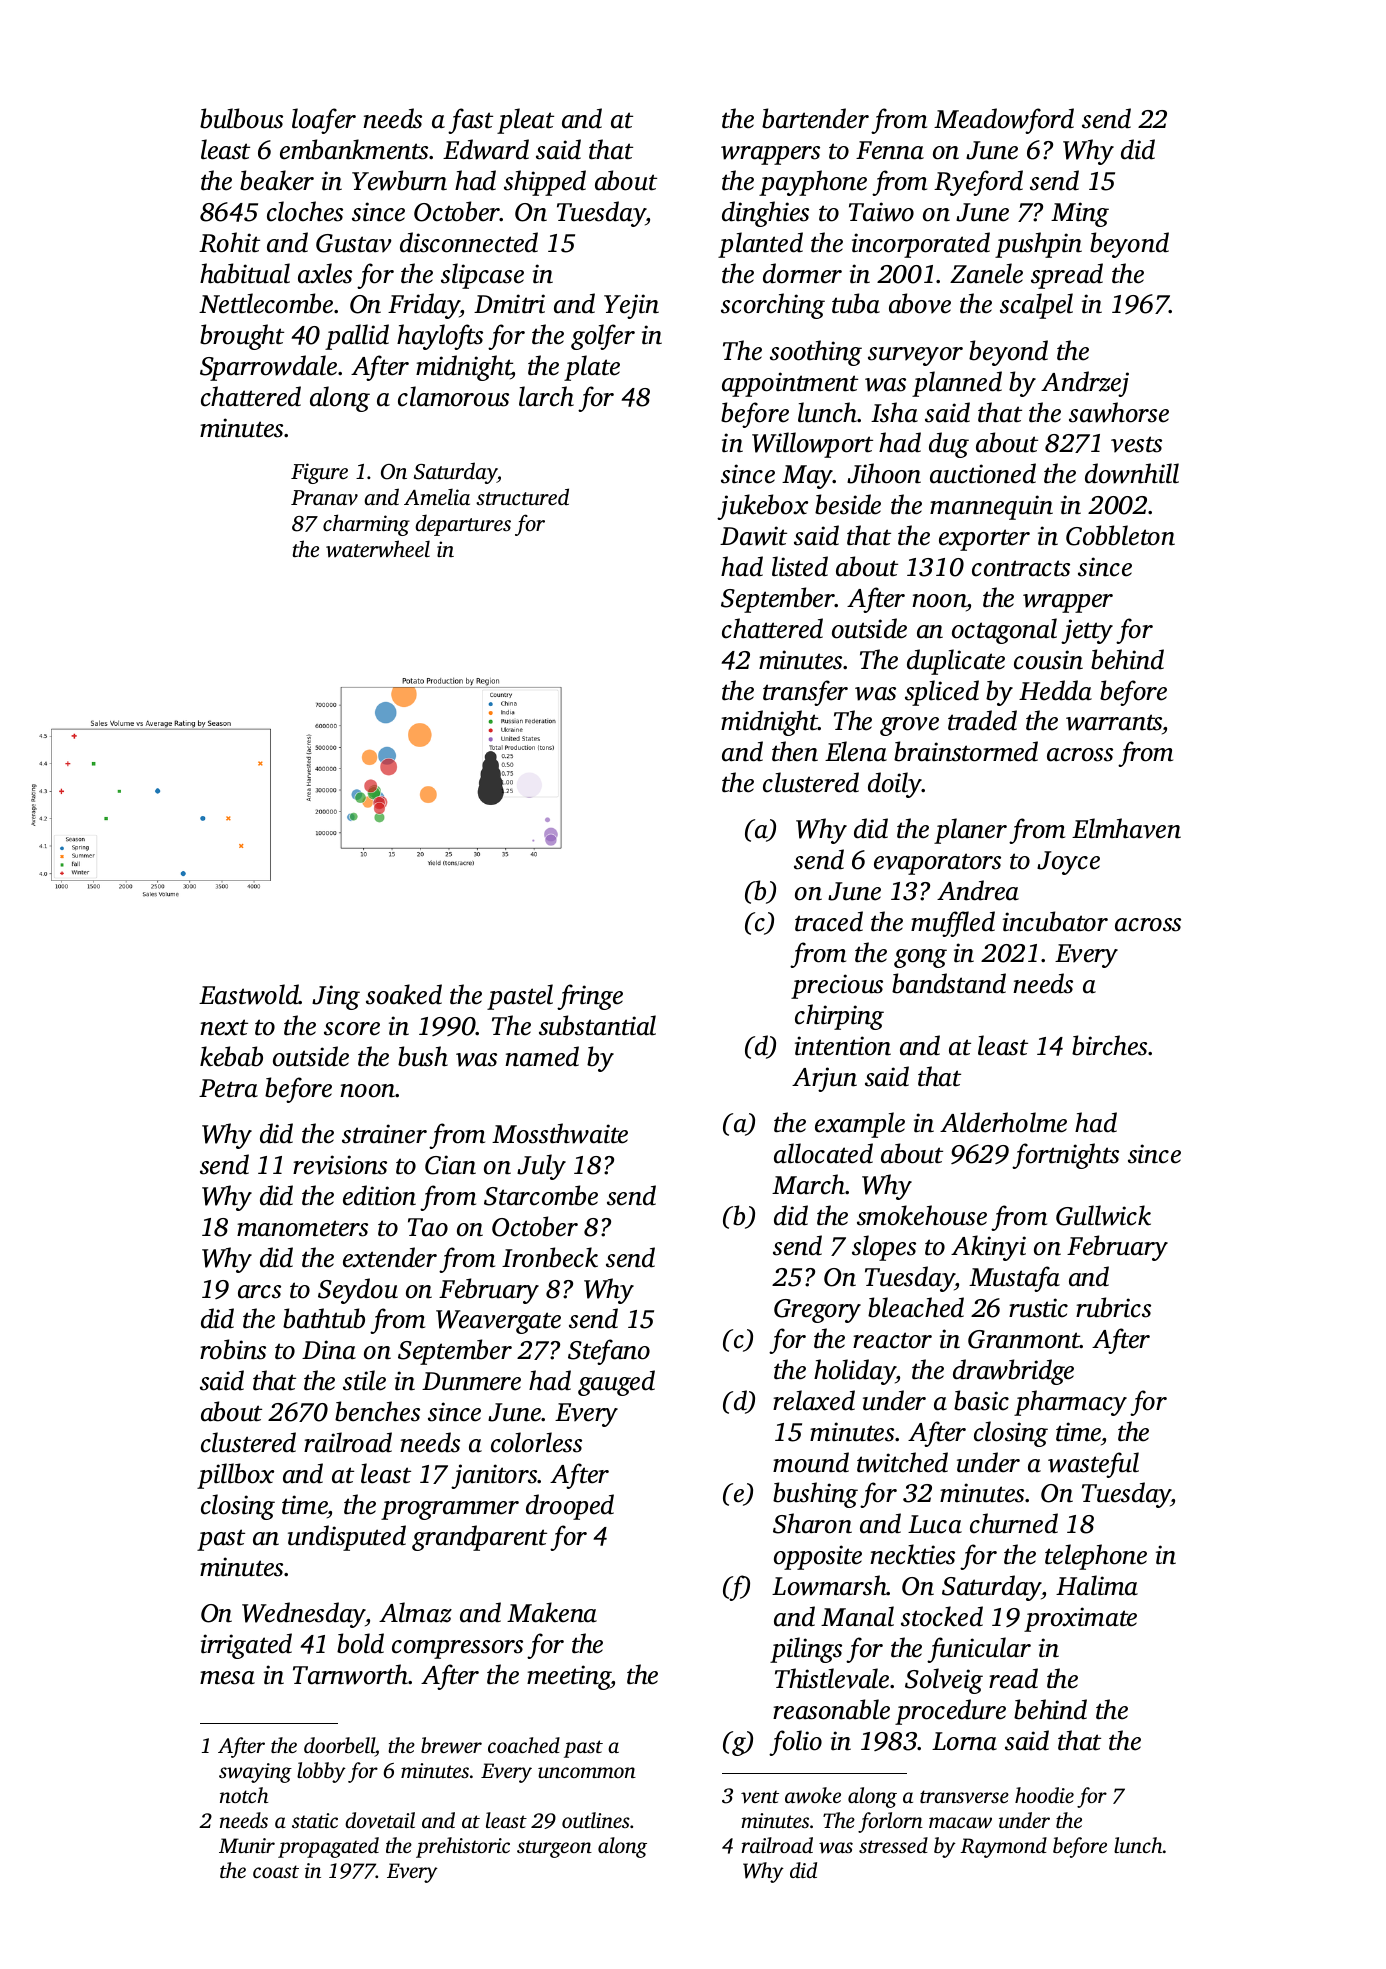 The width and height of the screenshot is (1386, 1969). I want to click on Meadowford, so click(1004, 121).
